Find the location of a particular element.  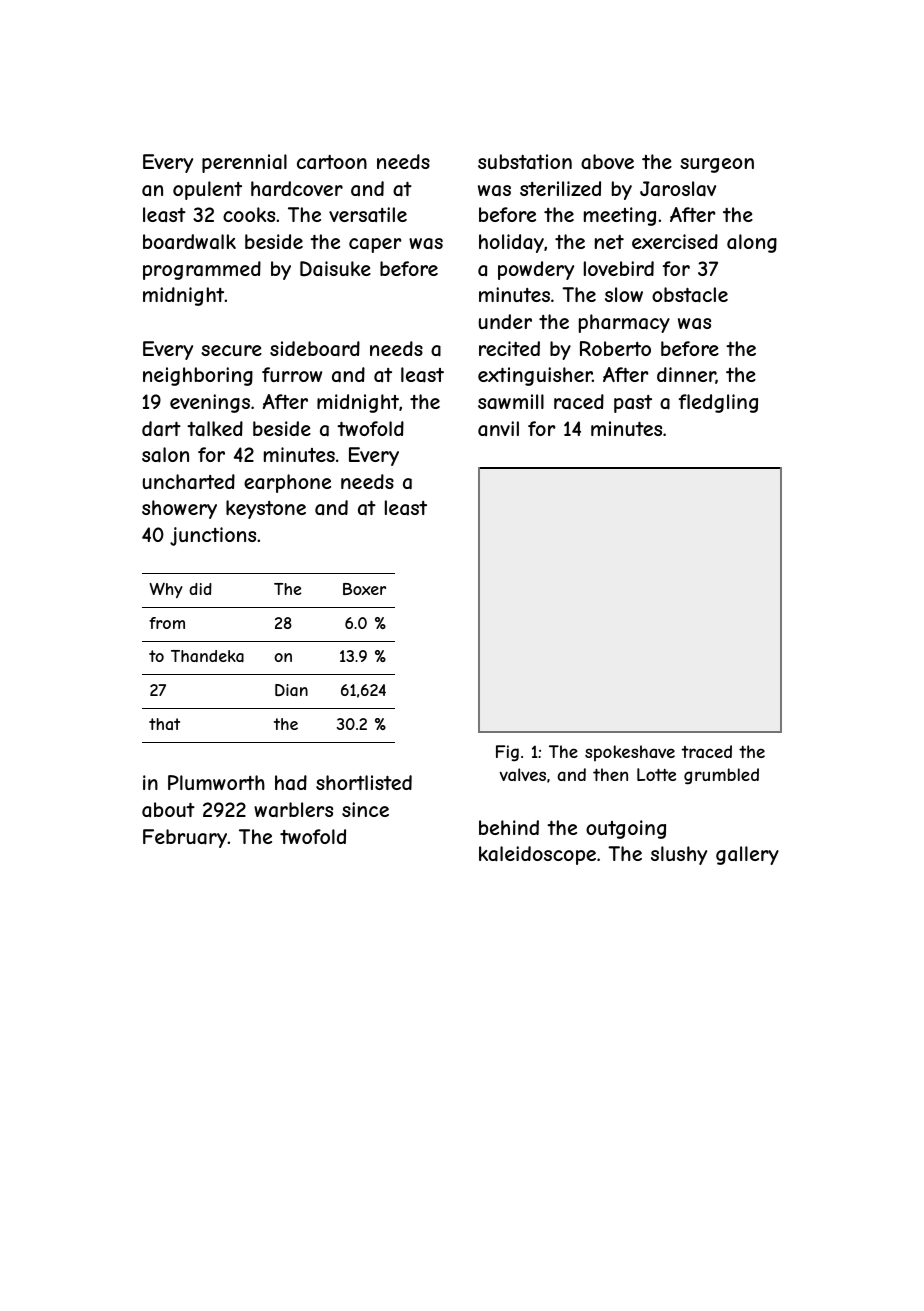

programmed is located at coordinates (202, 270).
